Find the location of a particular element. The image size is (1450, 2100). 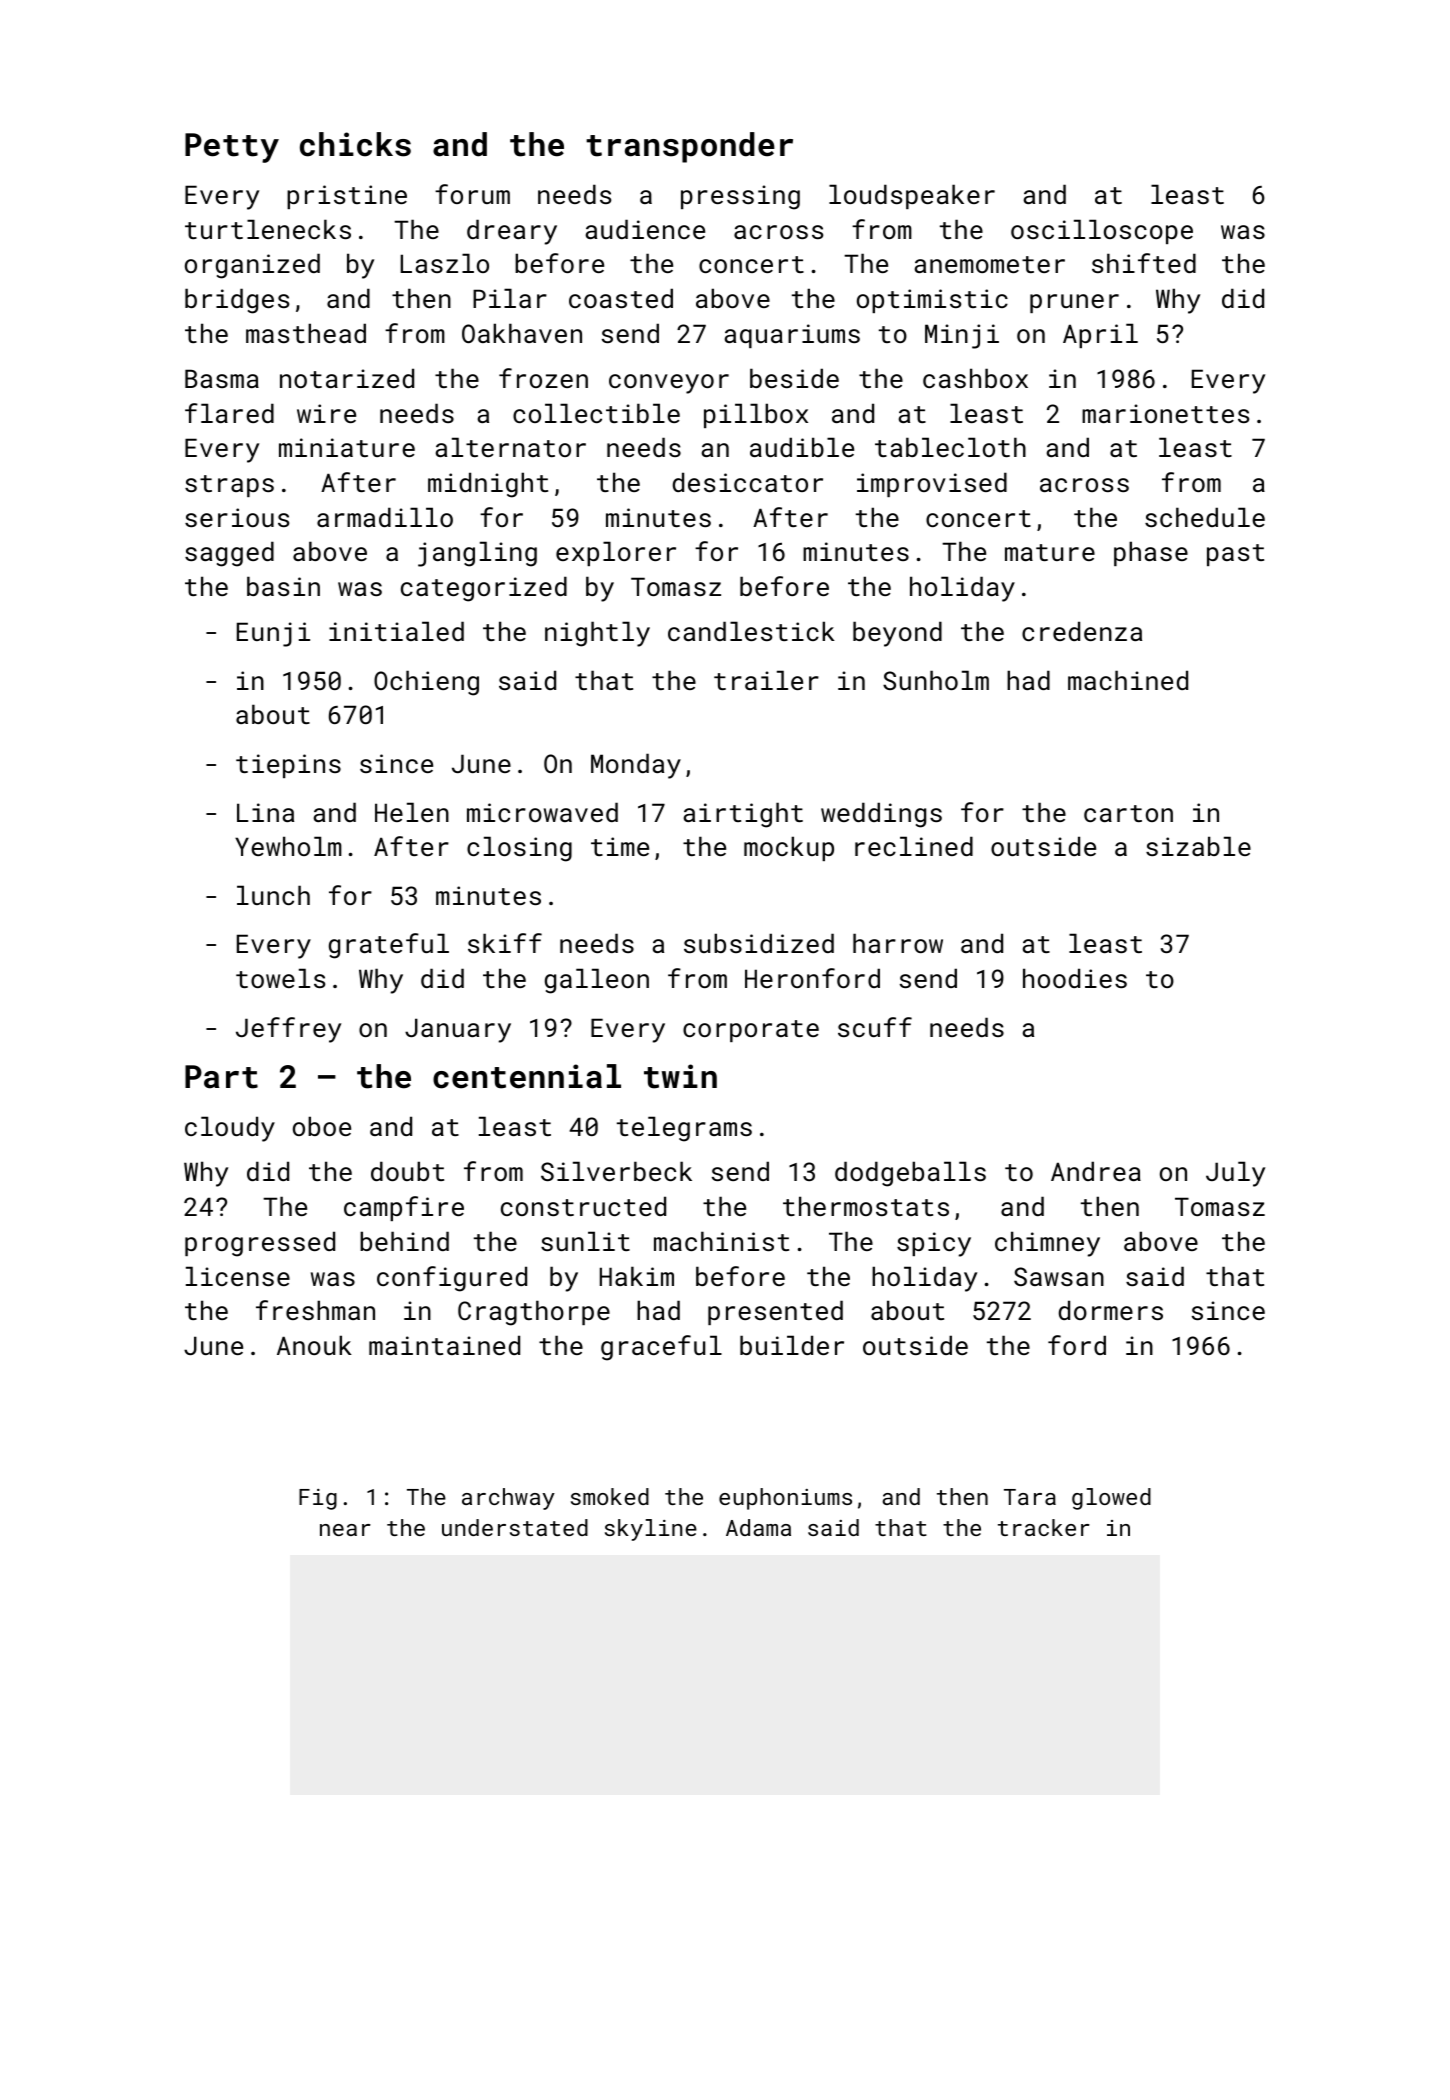

grateful is located at coordinates (389, 946).
